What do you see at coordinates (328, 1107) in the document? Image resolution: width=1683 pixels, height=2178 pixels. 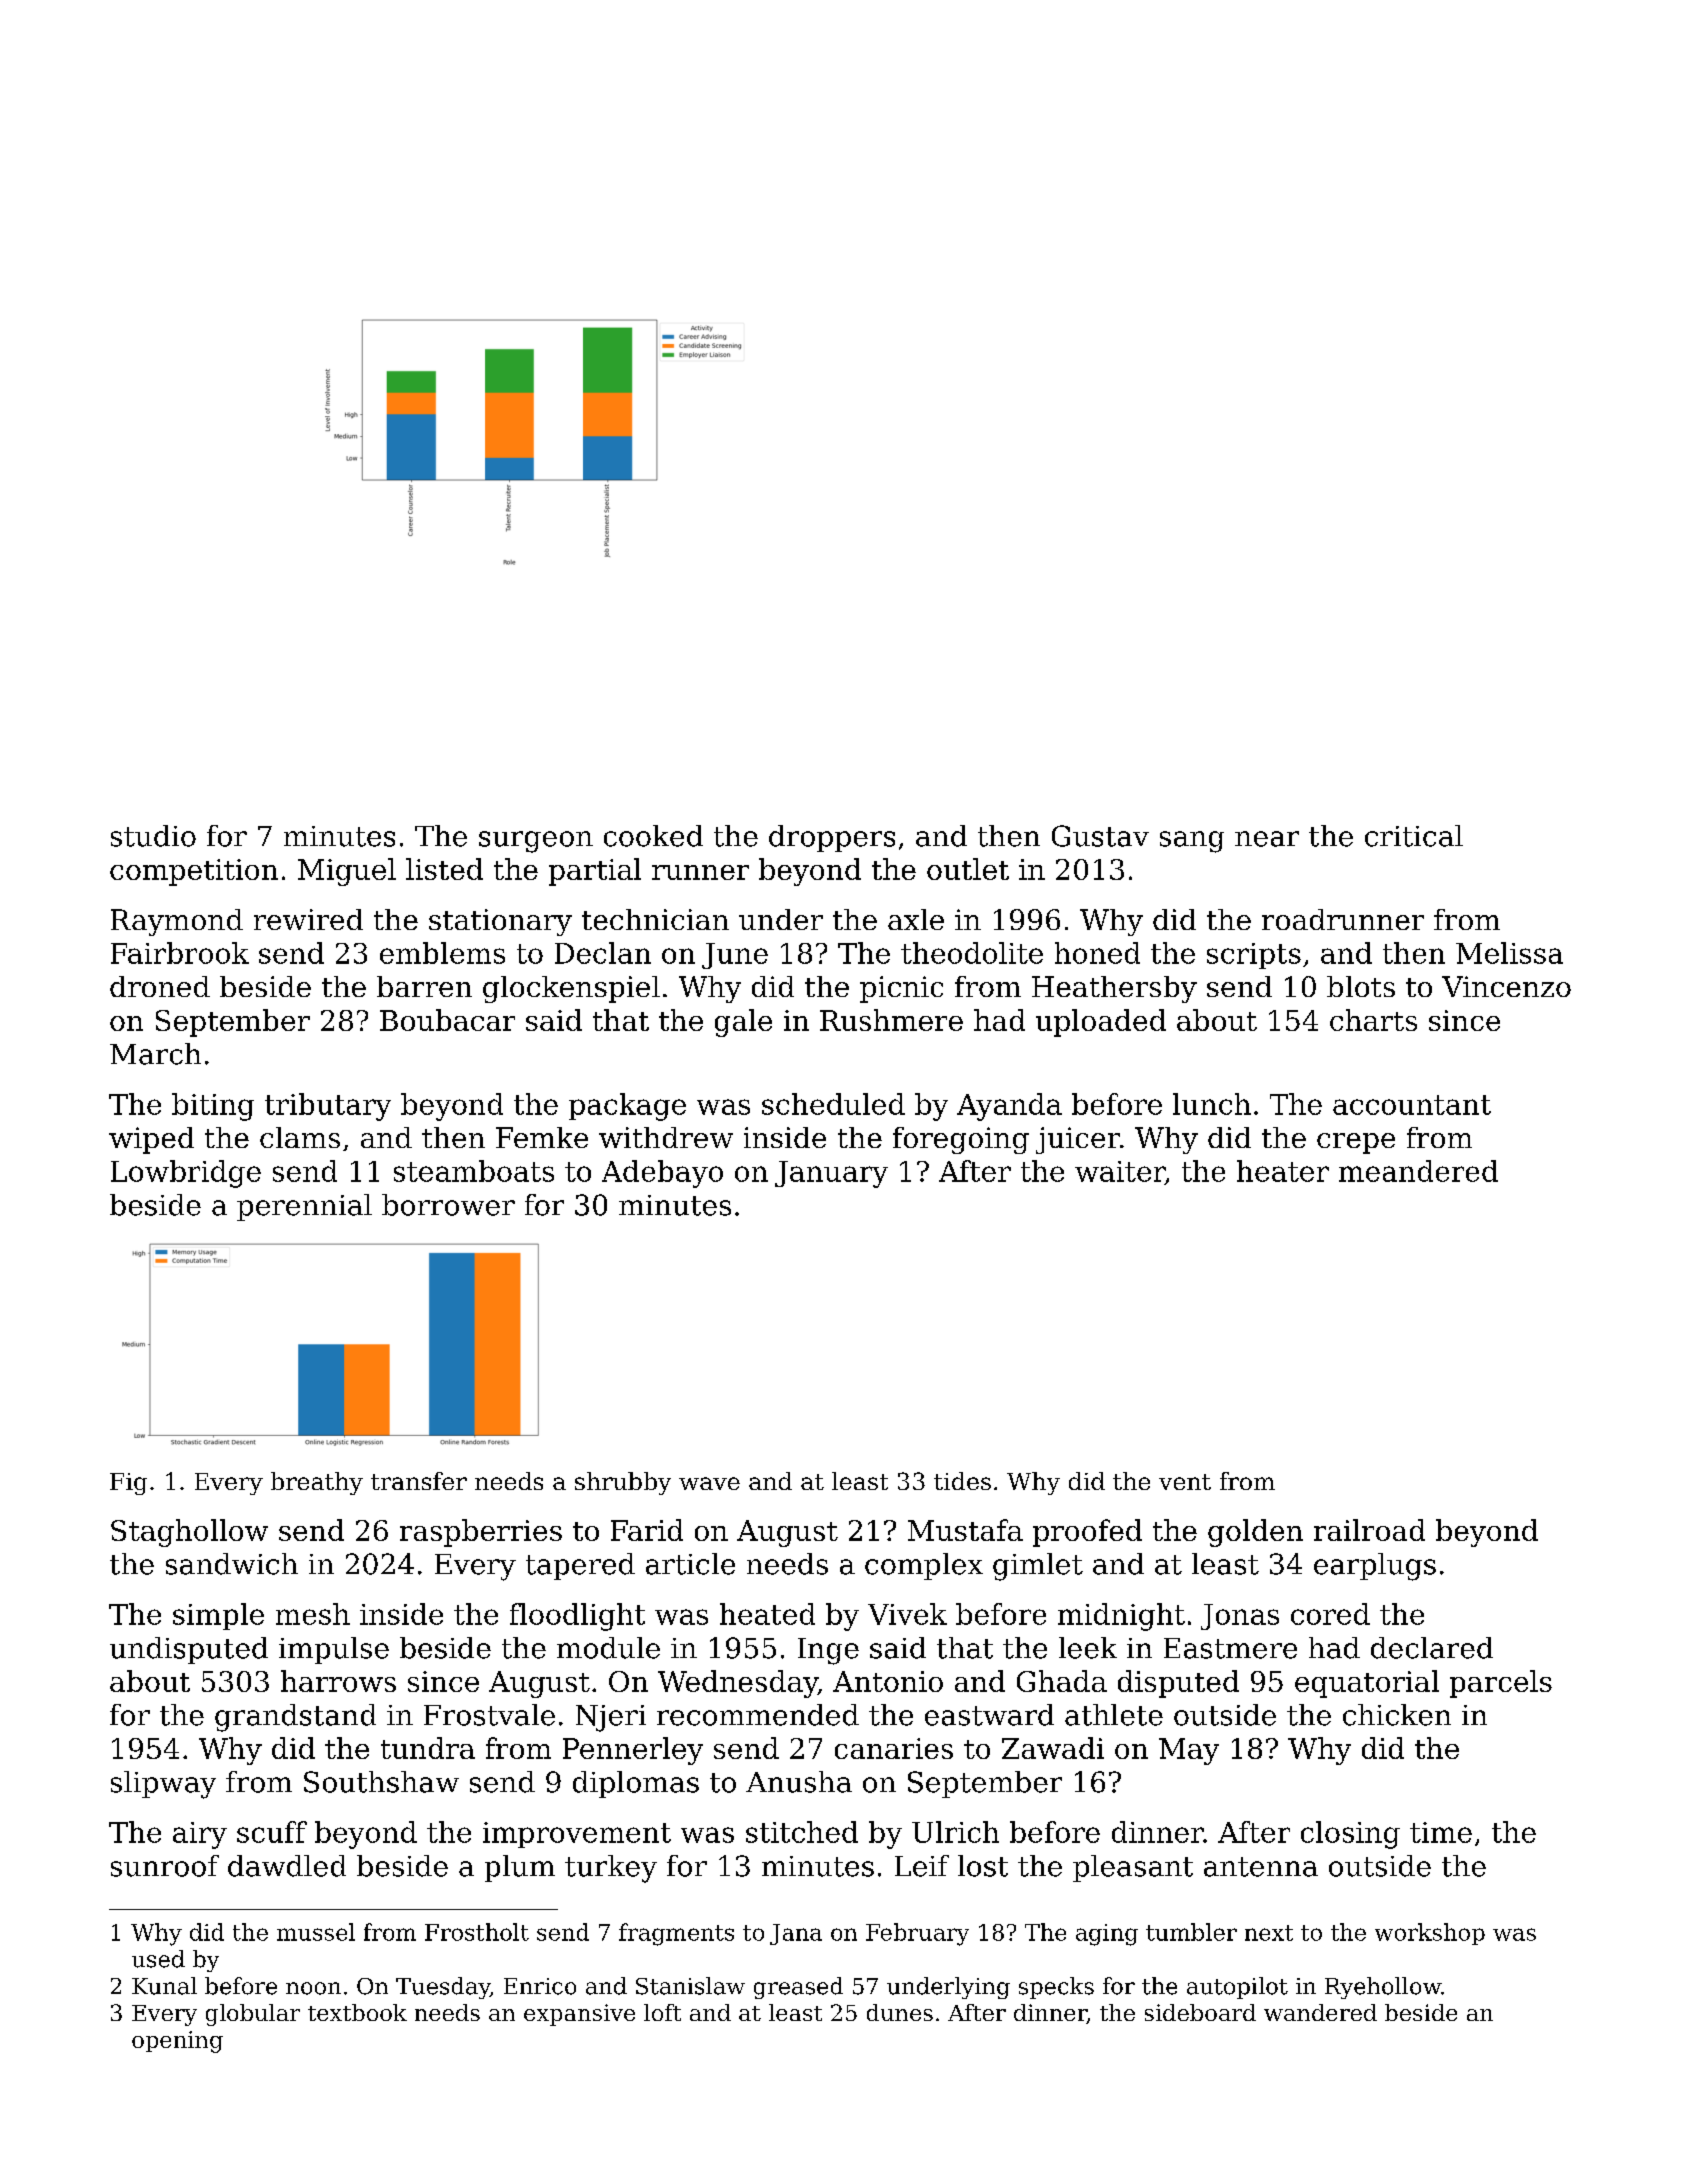 I see `tributary` at bounding box center [328, 1107].
